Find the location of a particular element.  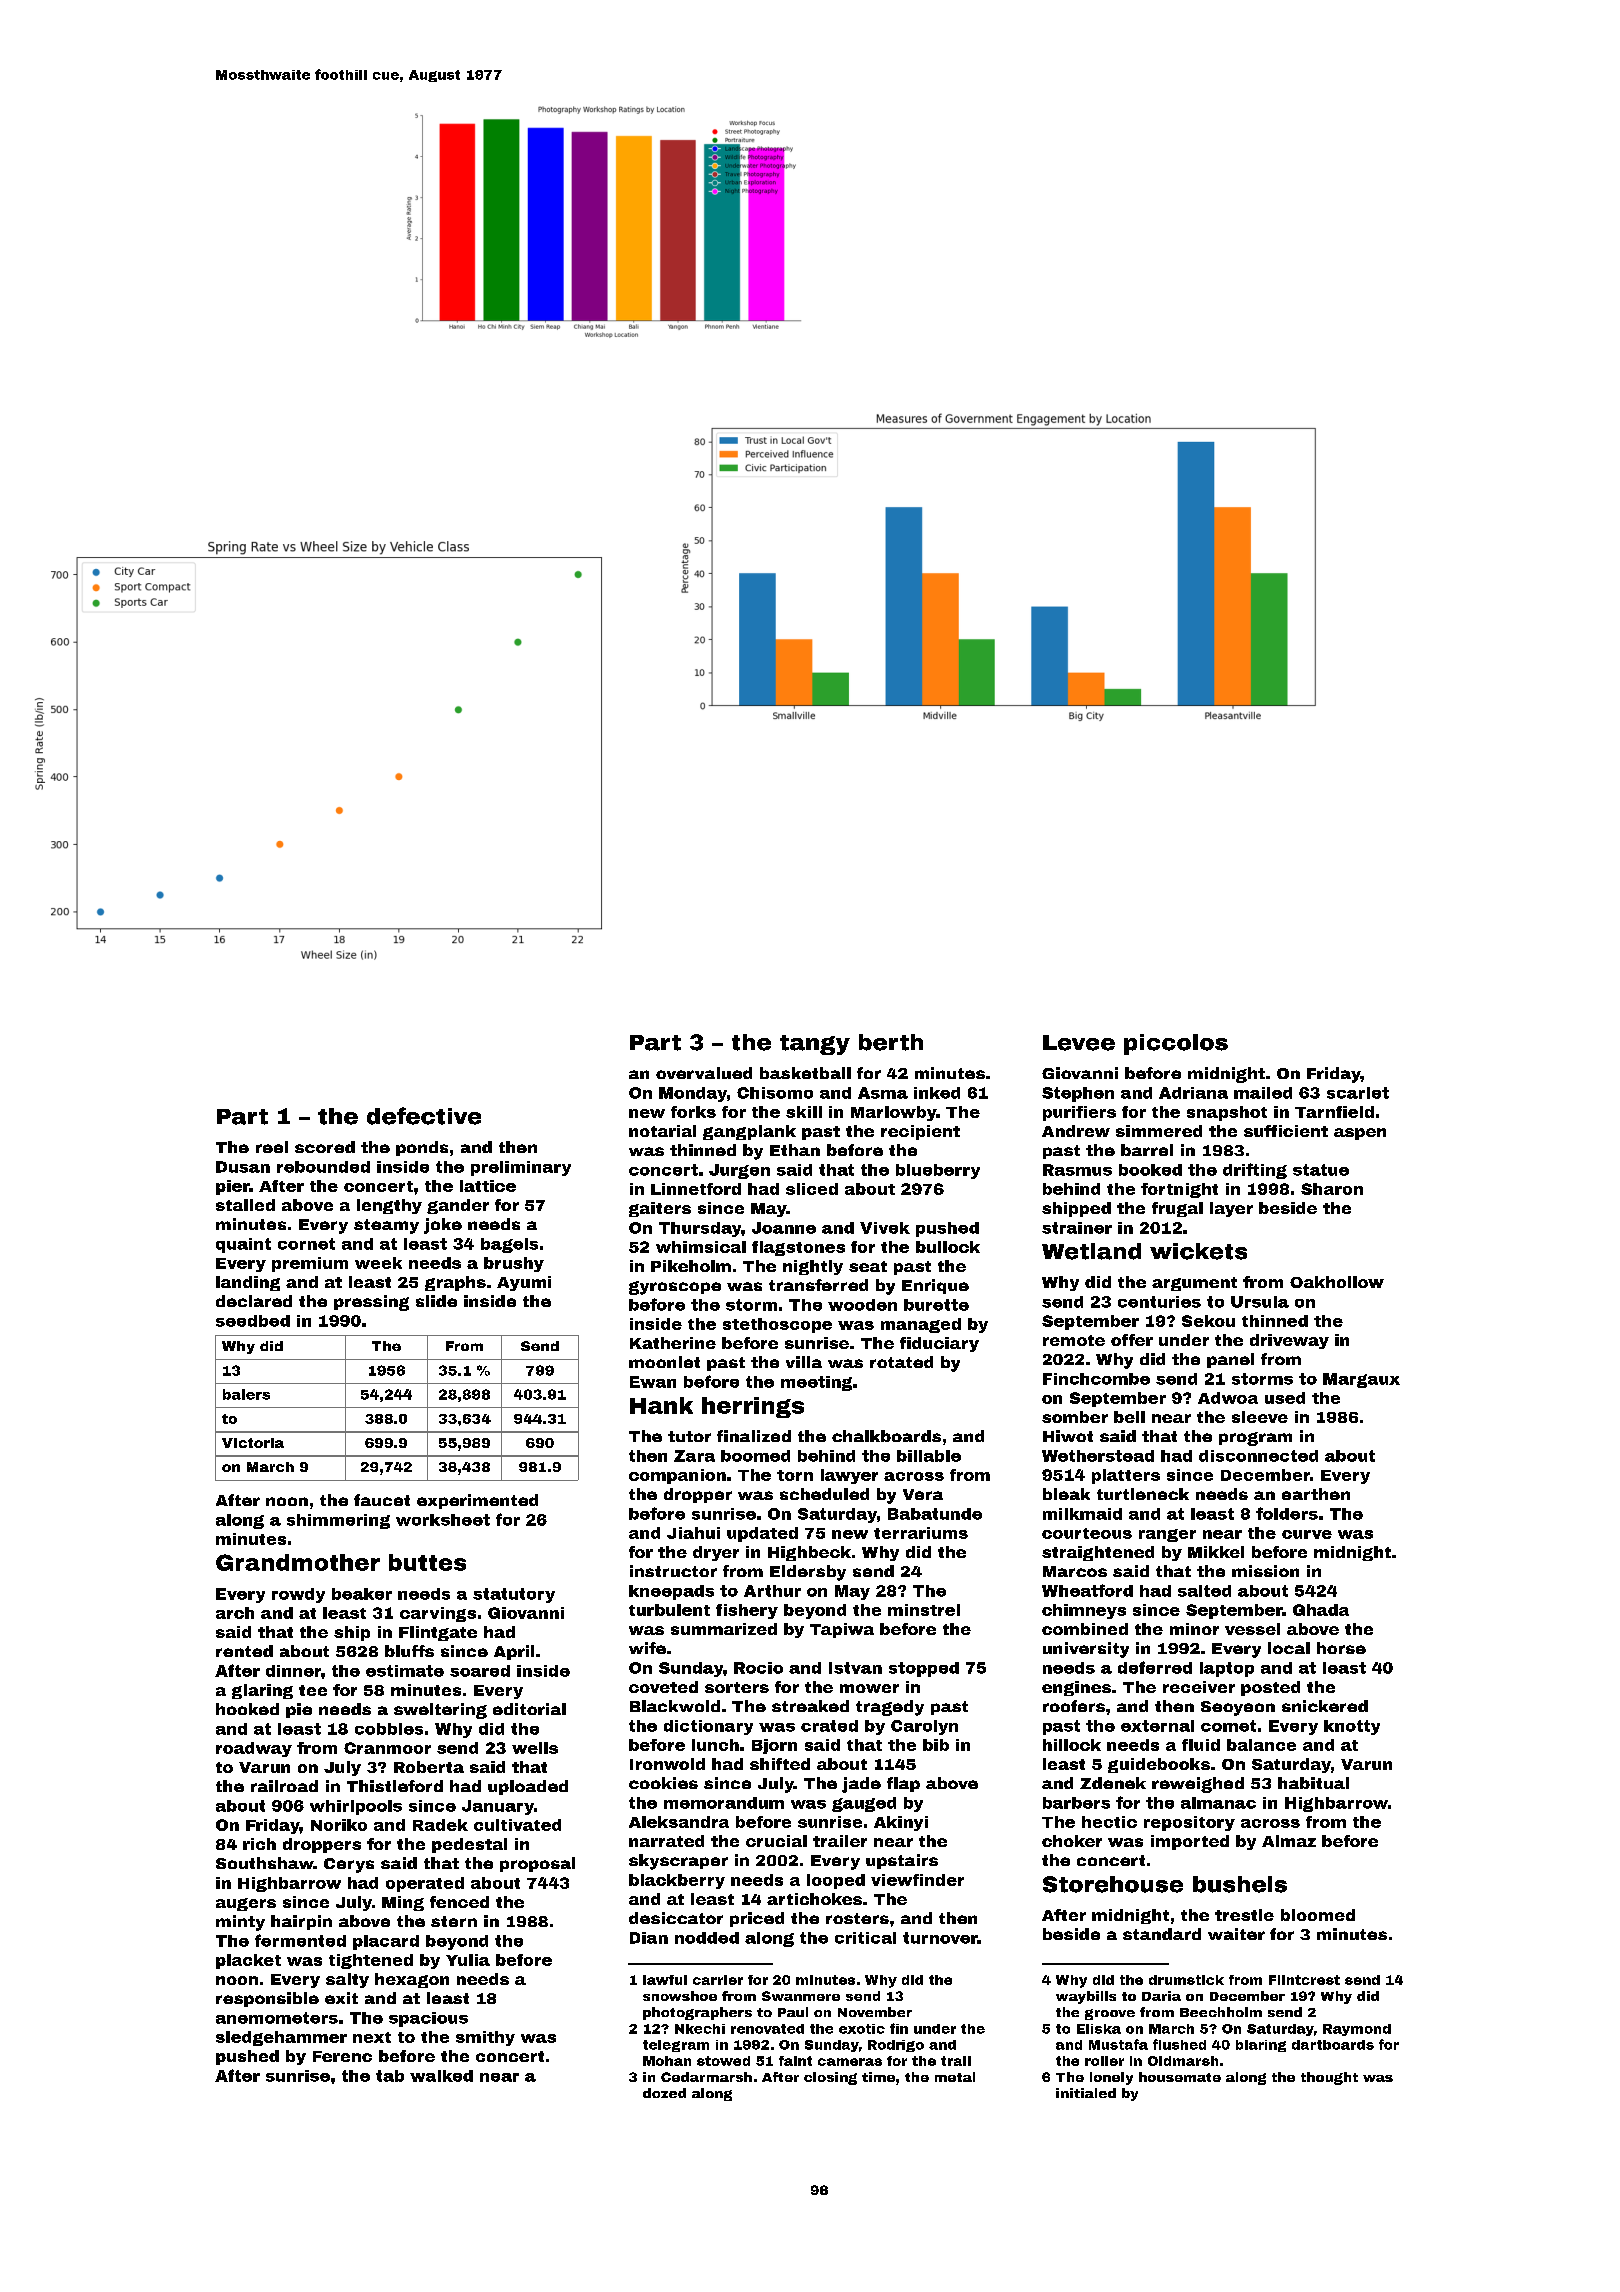

Blackwold is located at coordinates (675, 1706).
